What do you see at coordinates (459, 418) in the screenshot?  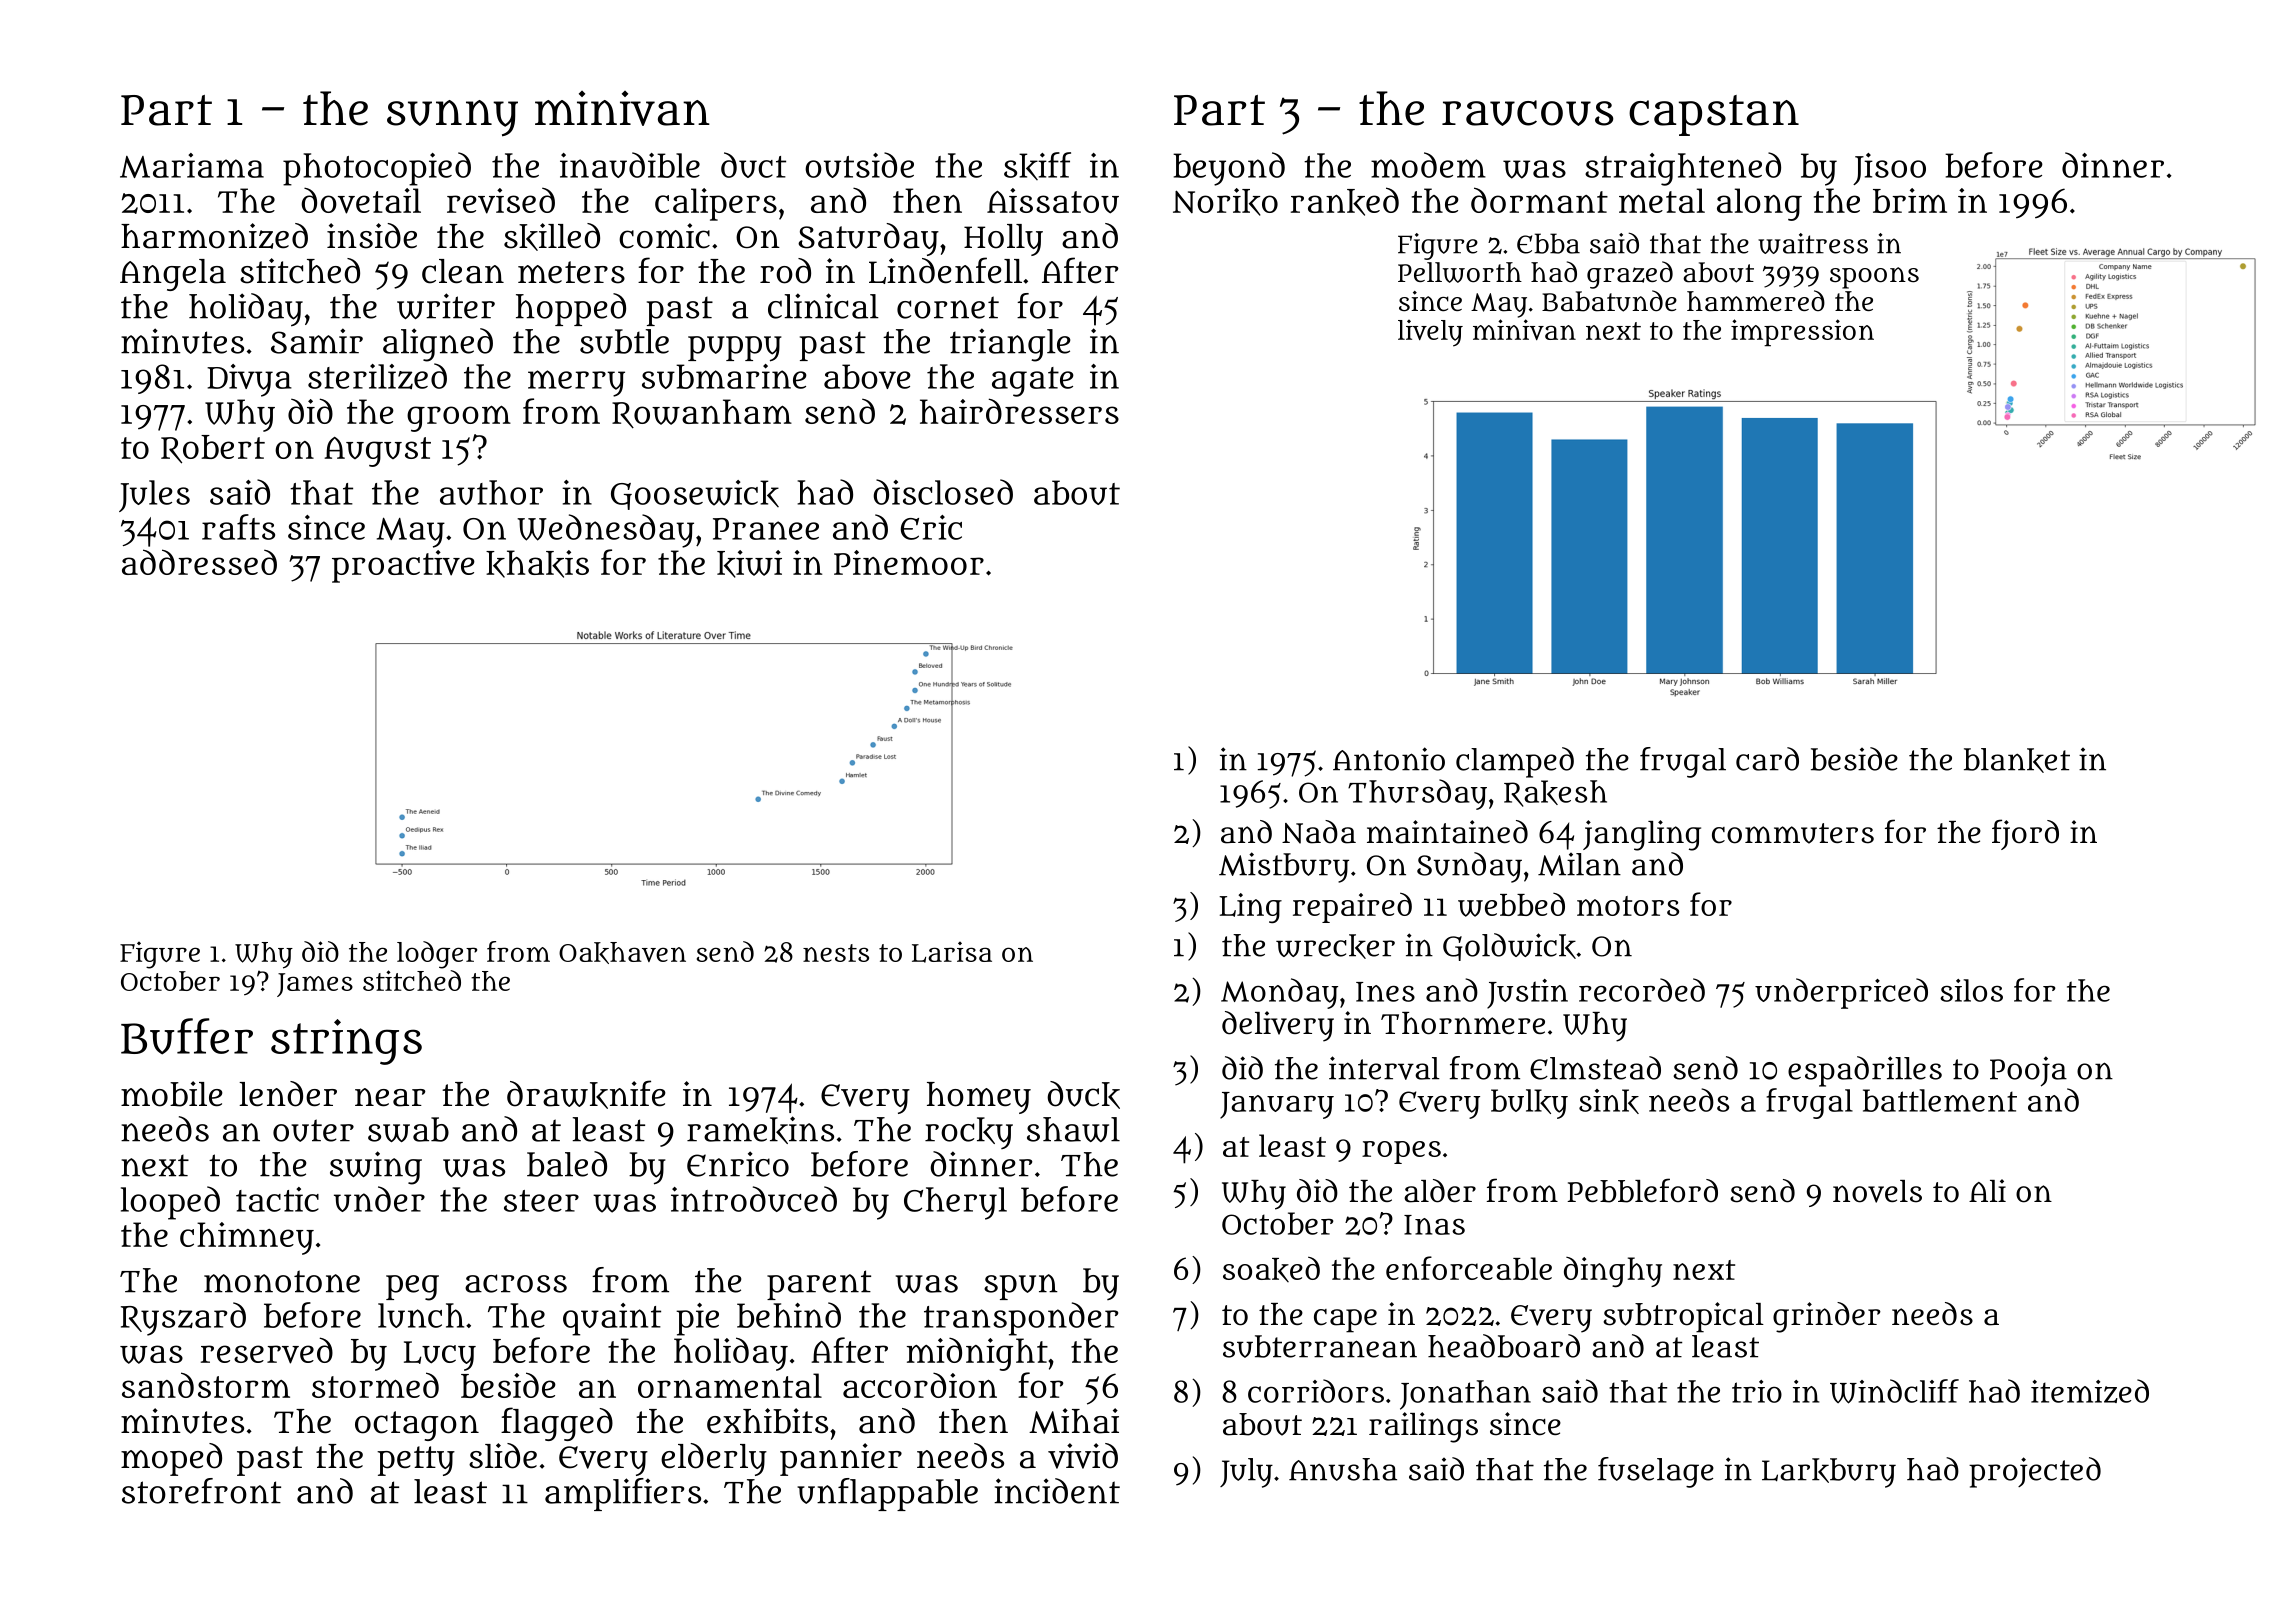 I see `groom` at bounding box center [459, 418].
